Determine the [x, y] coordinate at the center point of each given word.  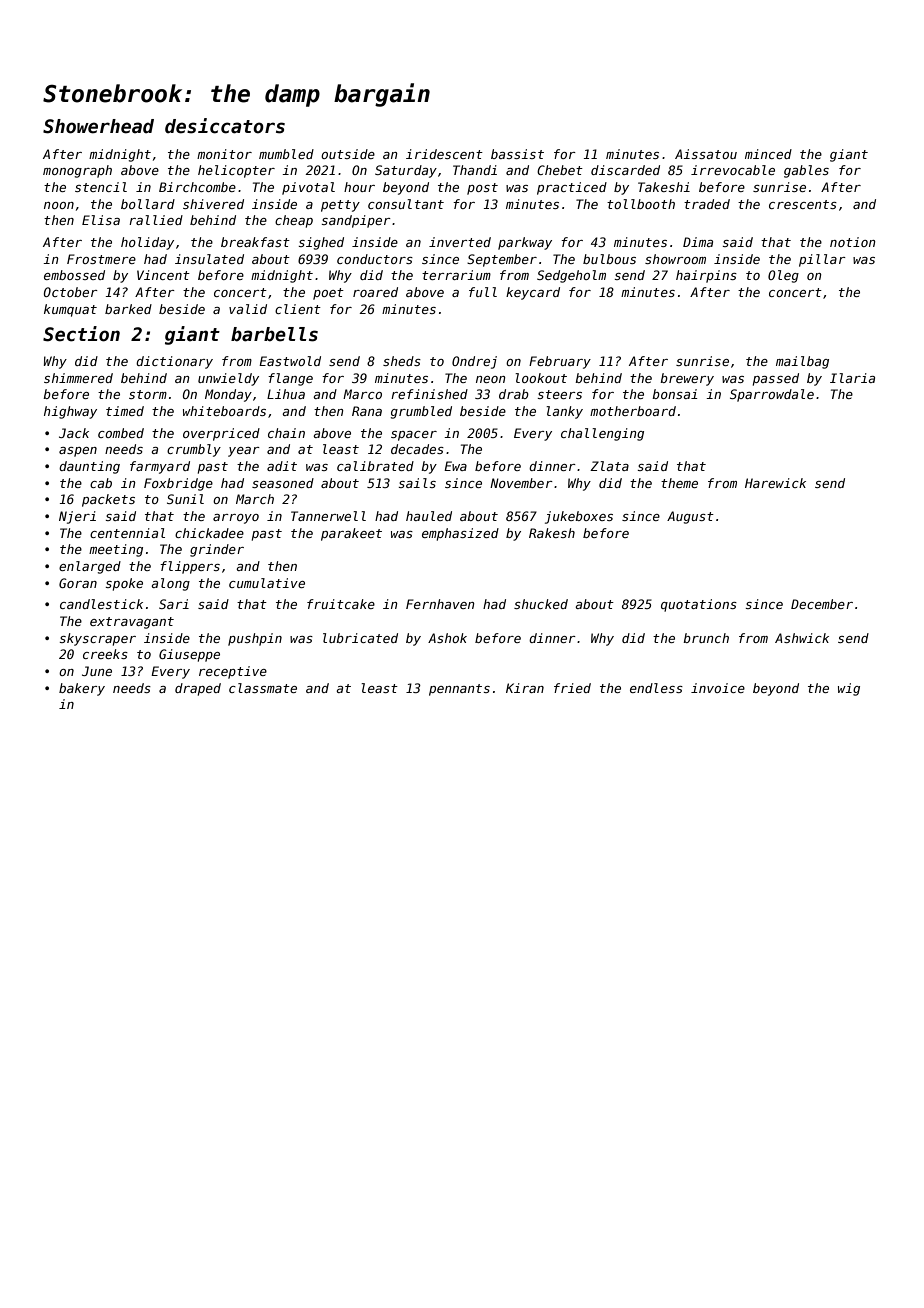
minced [768, 154]
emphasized [460, 534]
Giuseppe [189, 655]
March [255, 499]
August [690, 517]
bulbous [609, 259]
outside [348, 154]
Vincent [163, 275]
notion [853, 242]
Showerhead [98, 126]
